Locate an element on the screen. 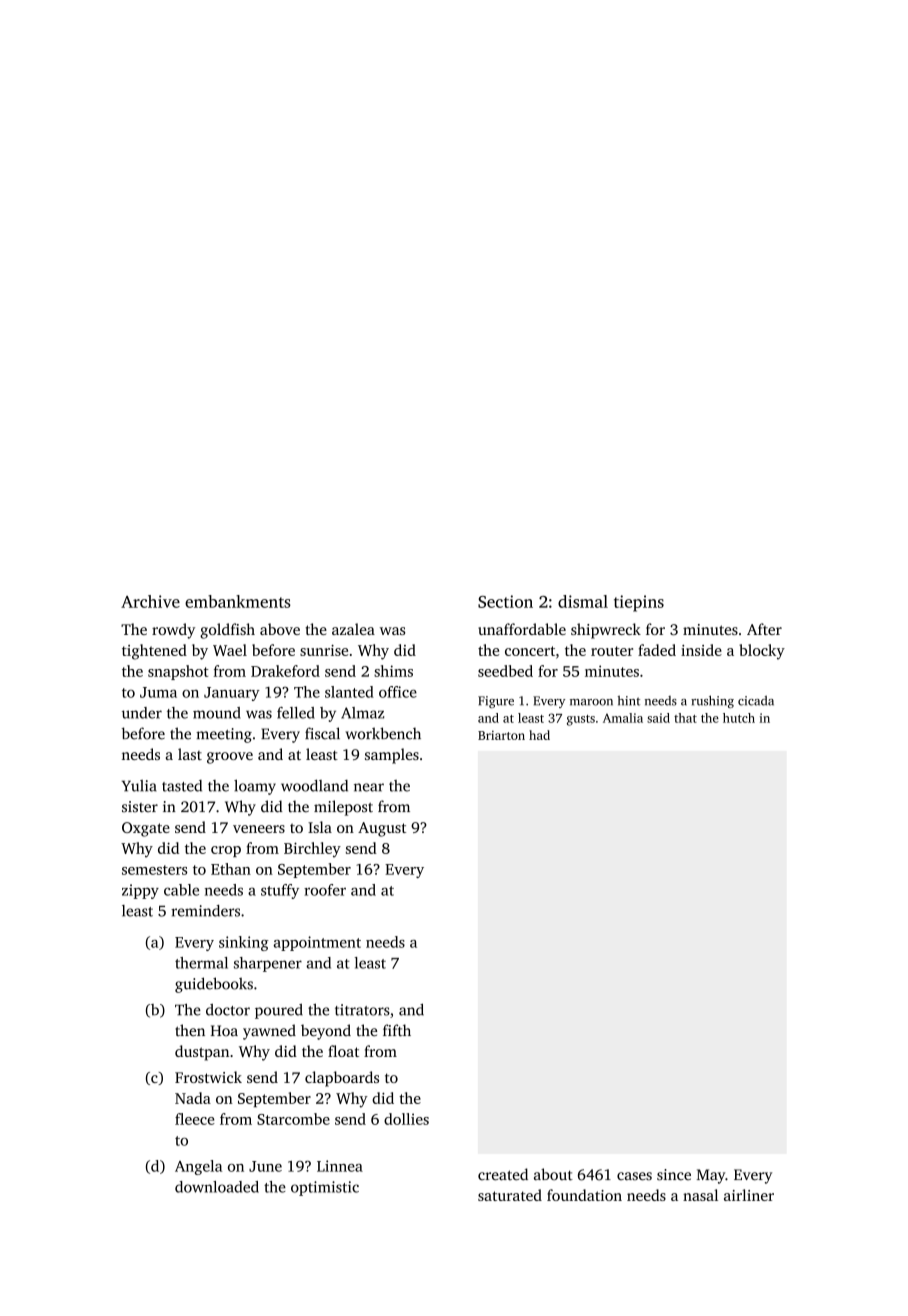  appointment is located at coordinates (317, 943).
